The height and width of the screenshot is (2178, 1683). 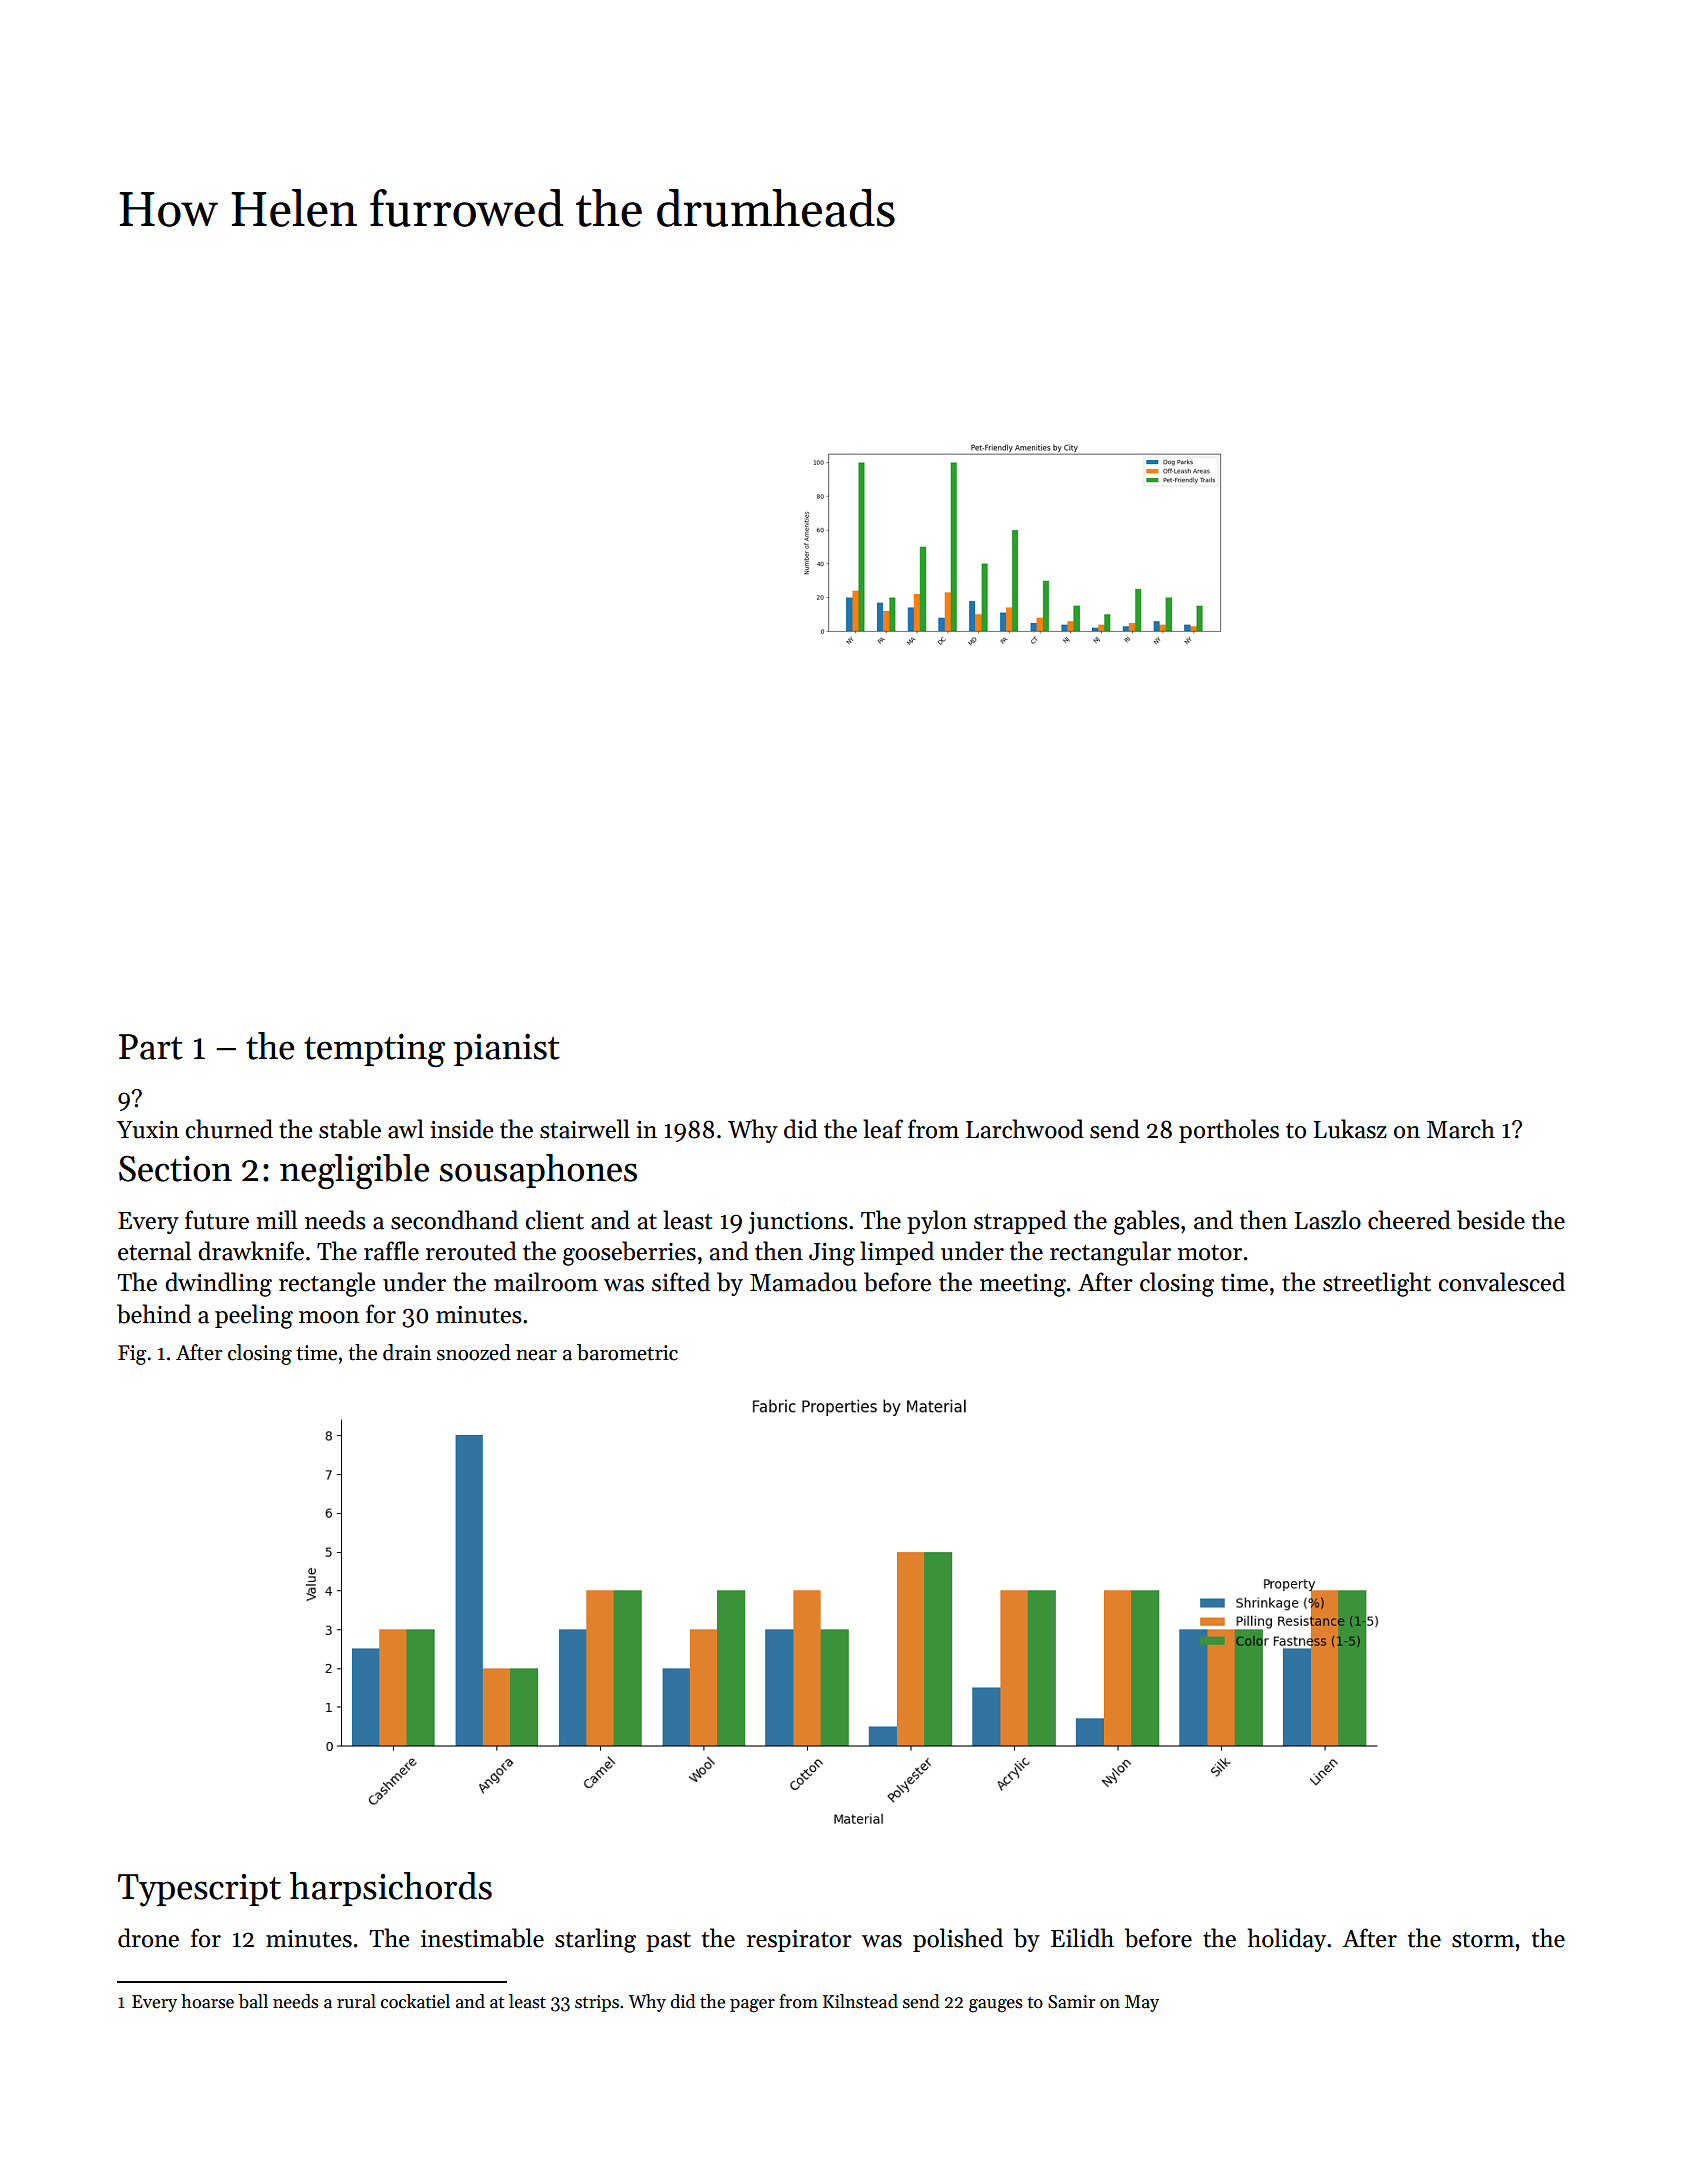 What do you see at coordinates (536, 1355) in the screenshot?
I see `near` at bounding box center [536, 1355].
